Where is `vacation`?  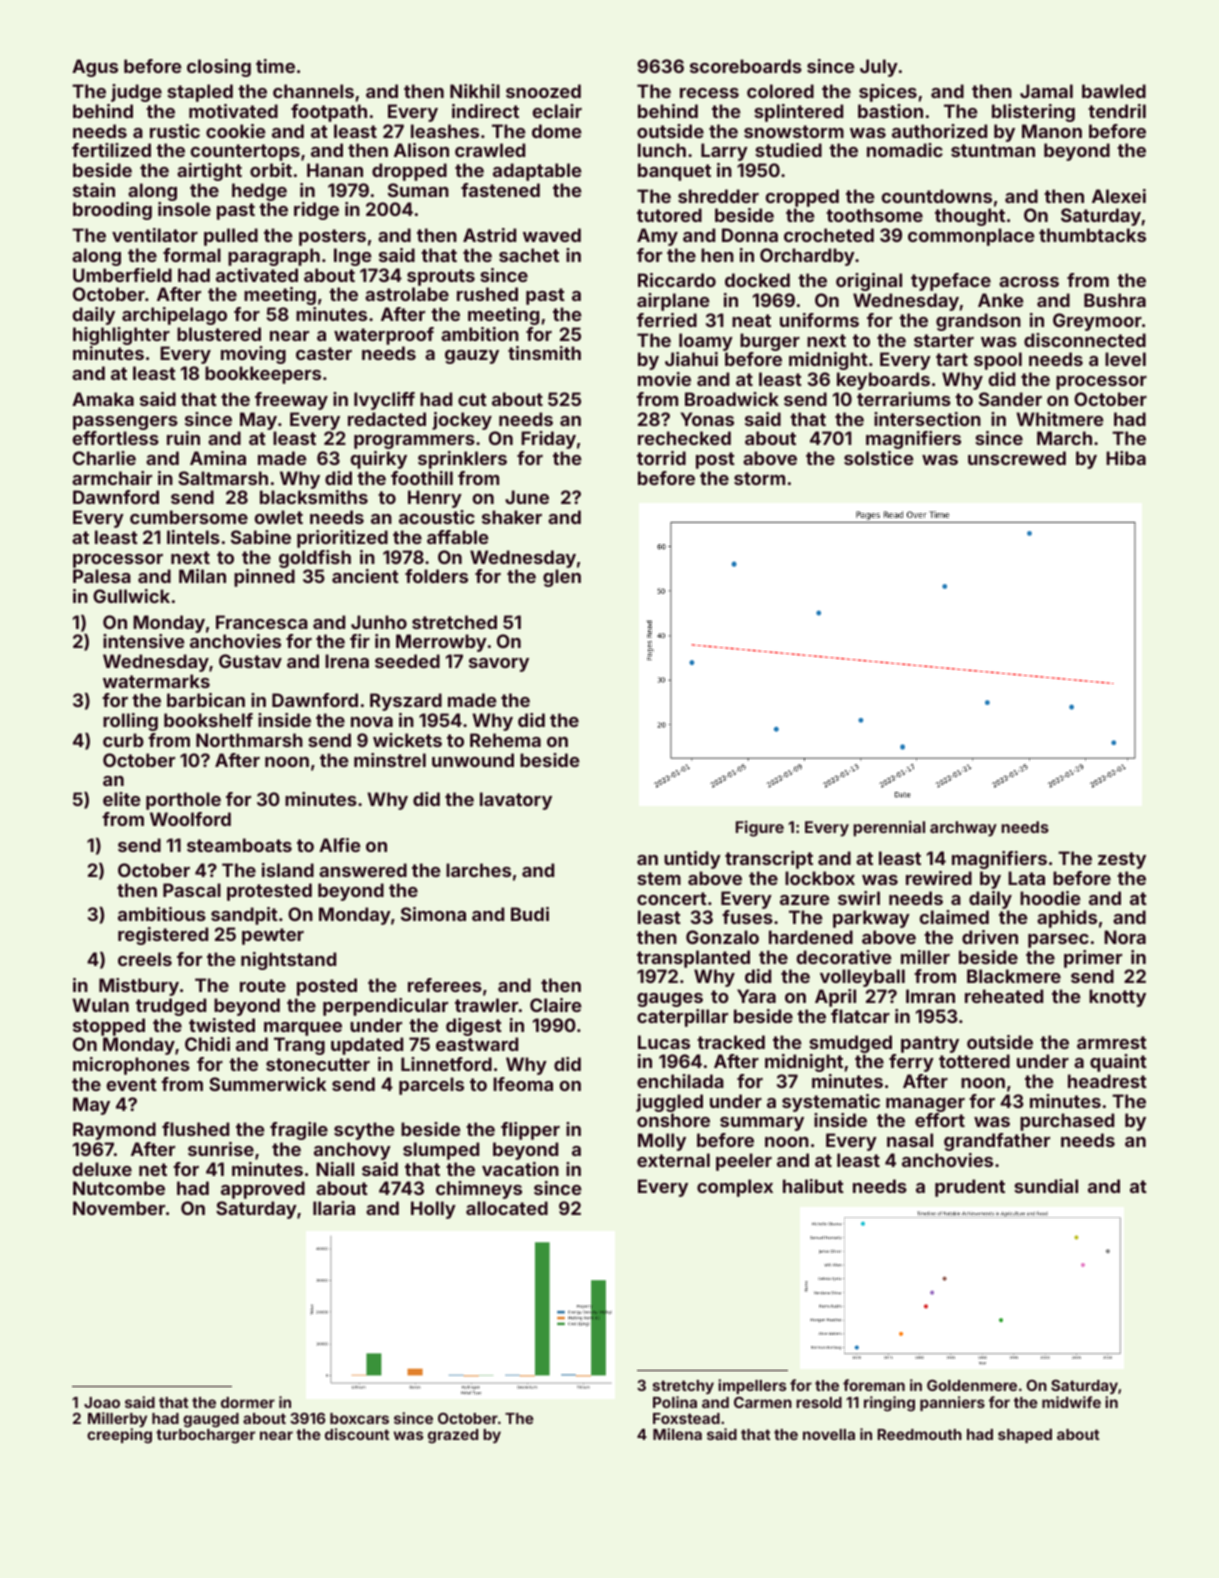 vacation is located at coordinates (520, 1169).
